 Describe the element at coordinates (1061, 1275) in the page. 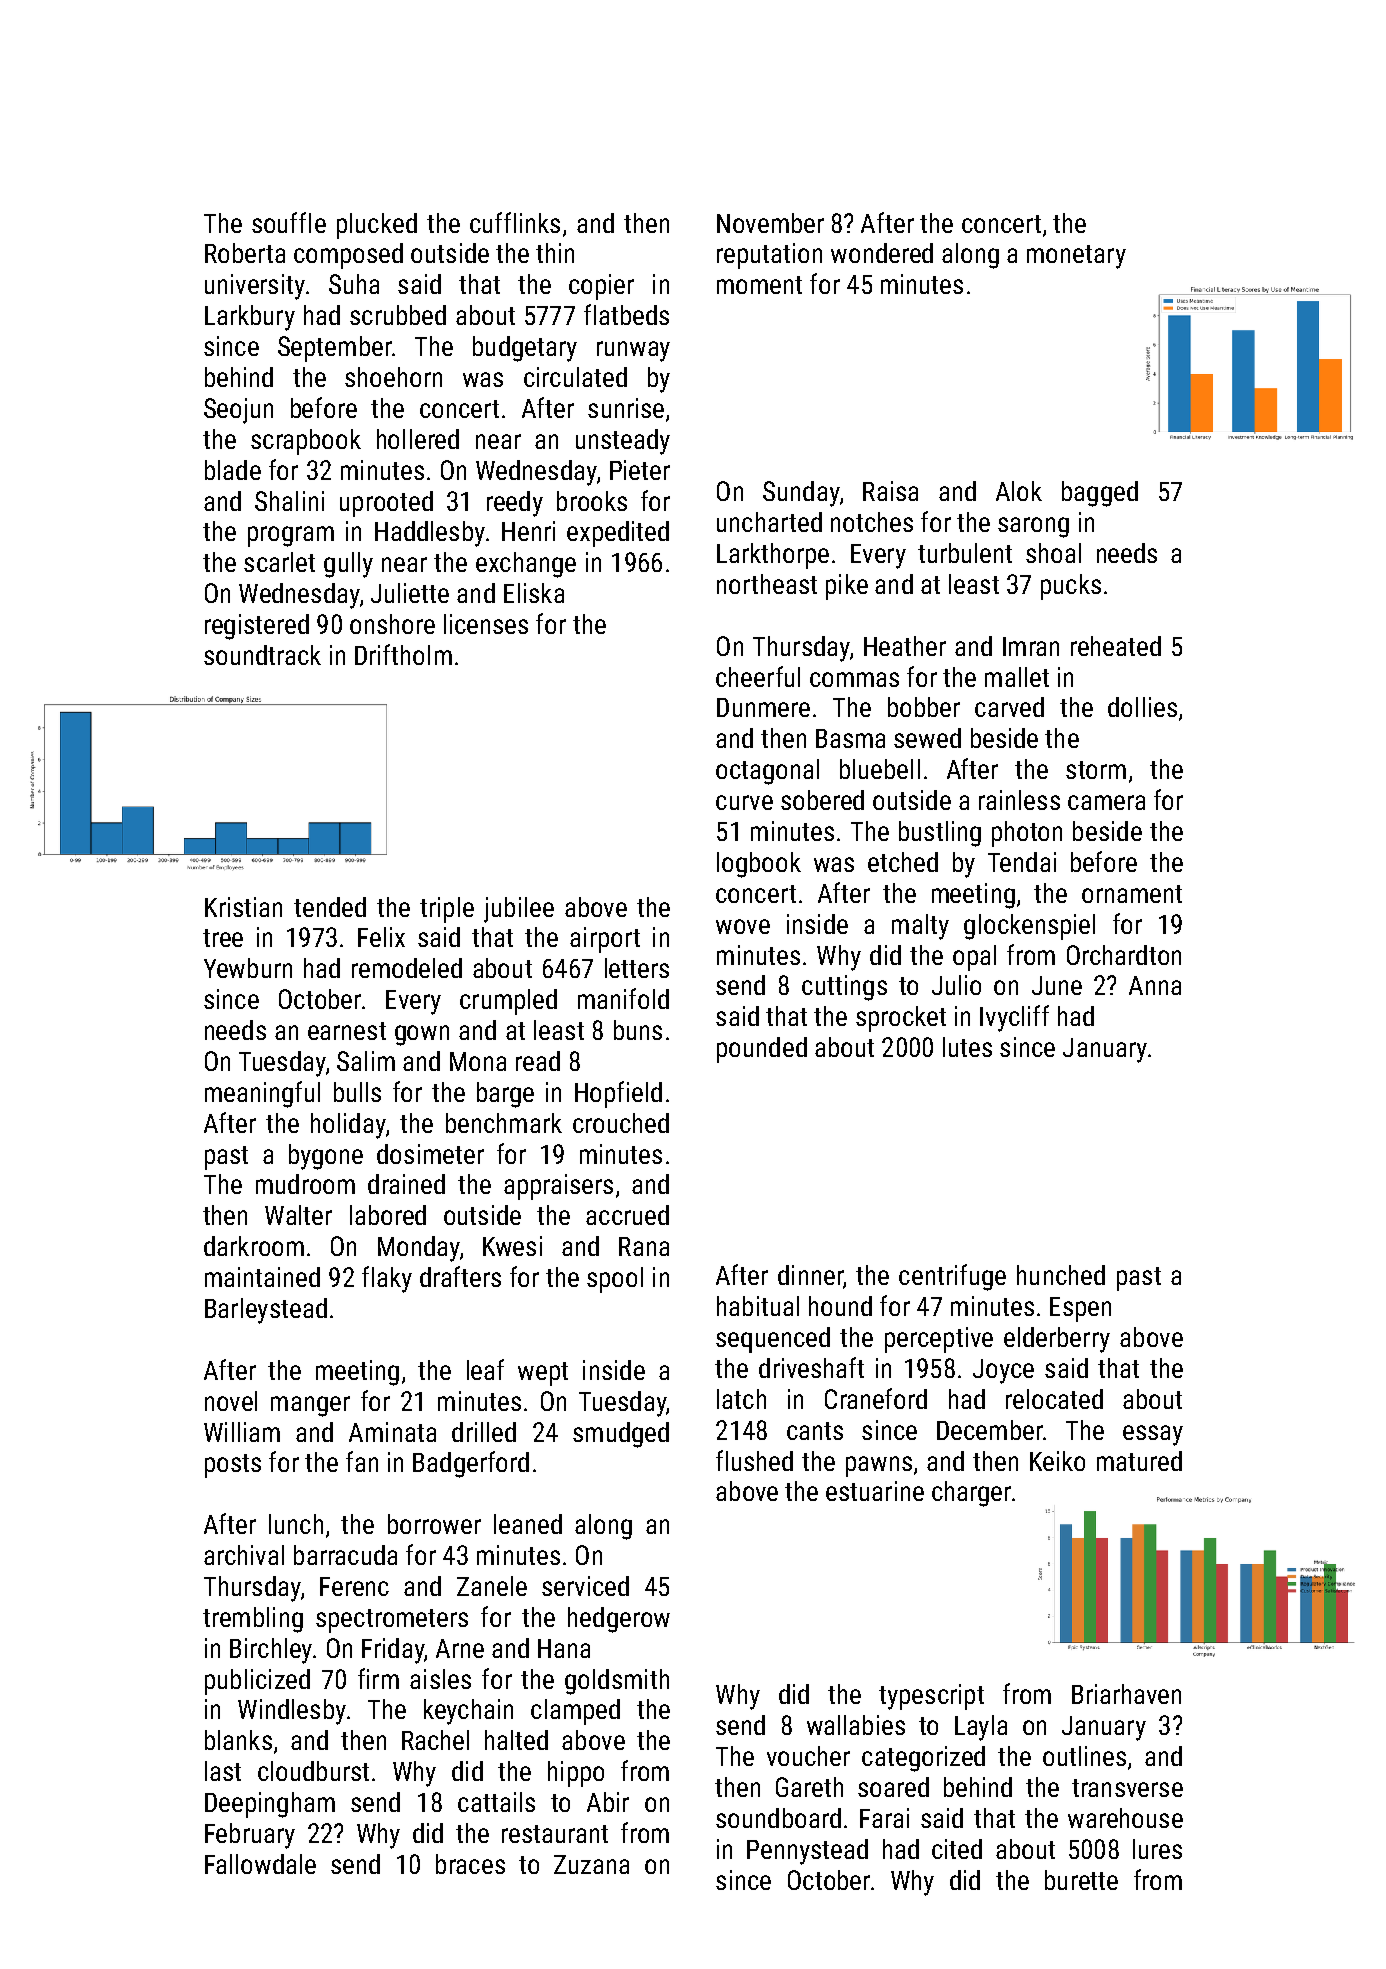

I see `hunched` at that location.
